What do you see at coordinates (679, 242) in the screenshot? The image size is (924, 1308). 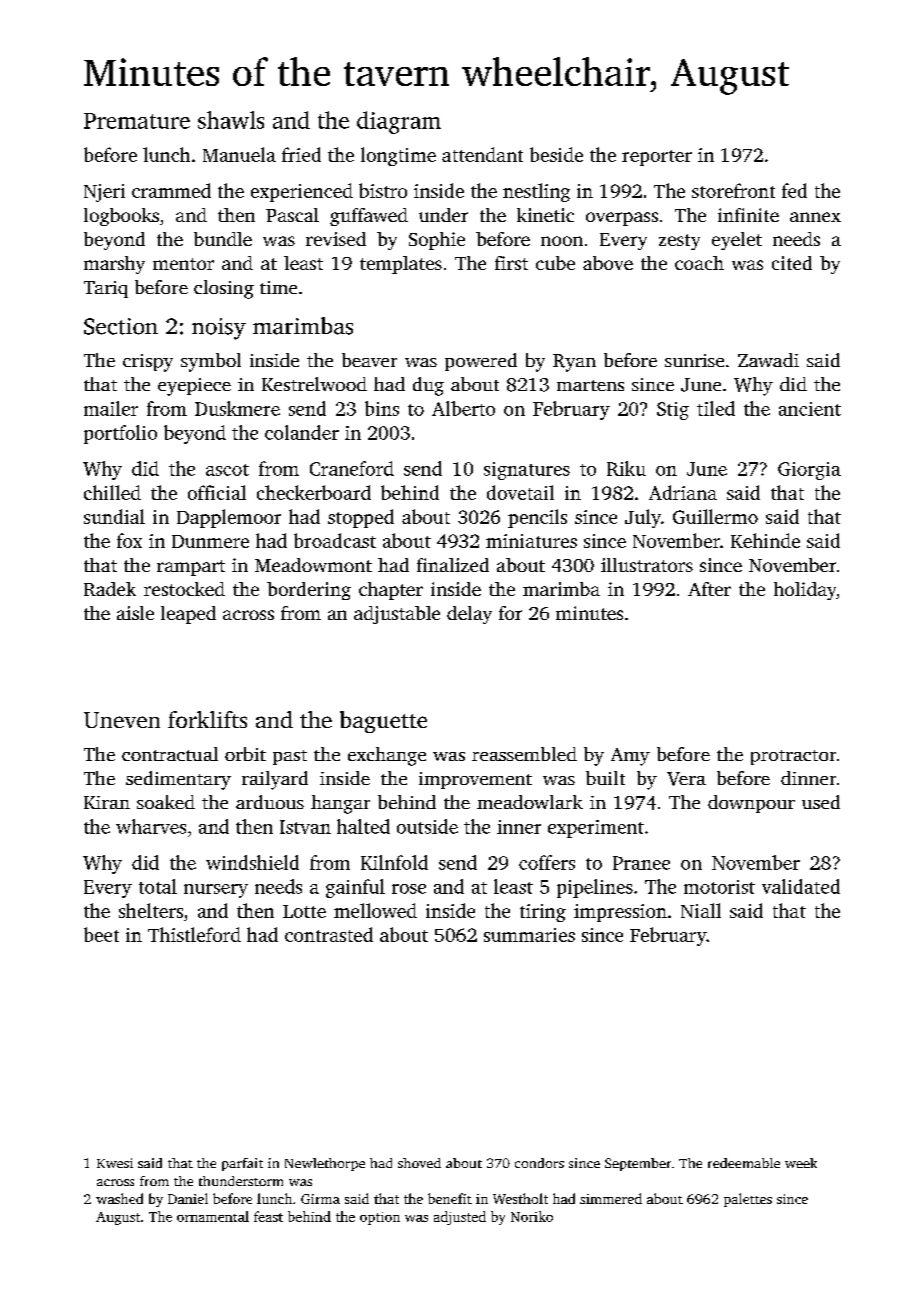 I see `zesty` at bounding box center [679, 242].
